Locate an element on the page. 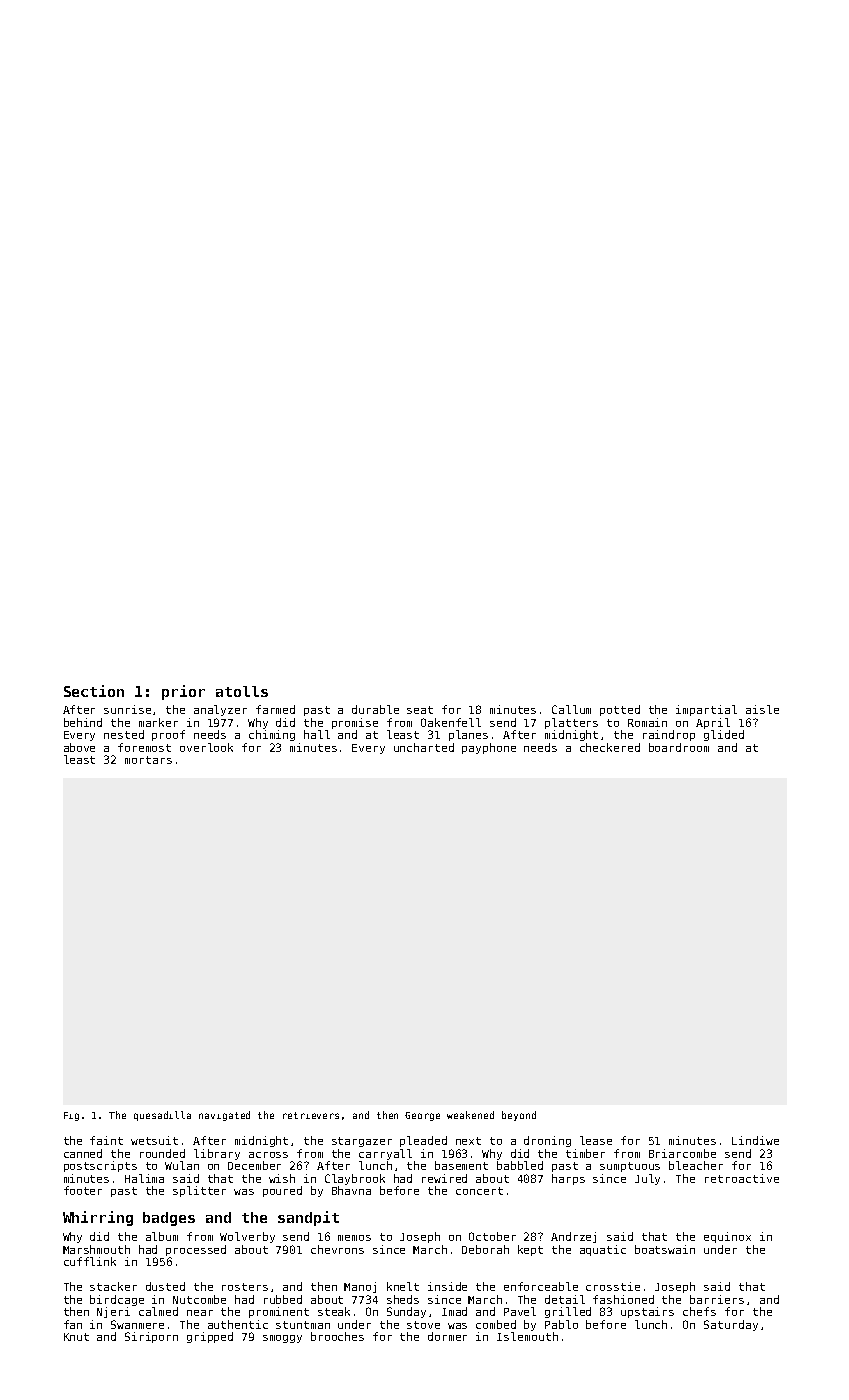  Pavel is located at coordinates (520, 1311).
